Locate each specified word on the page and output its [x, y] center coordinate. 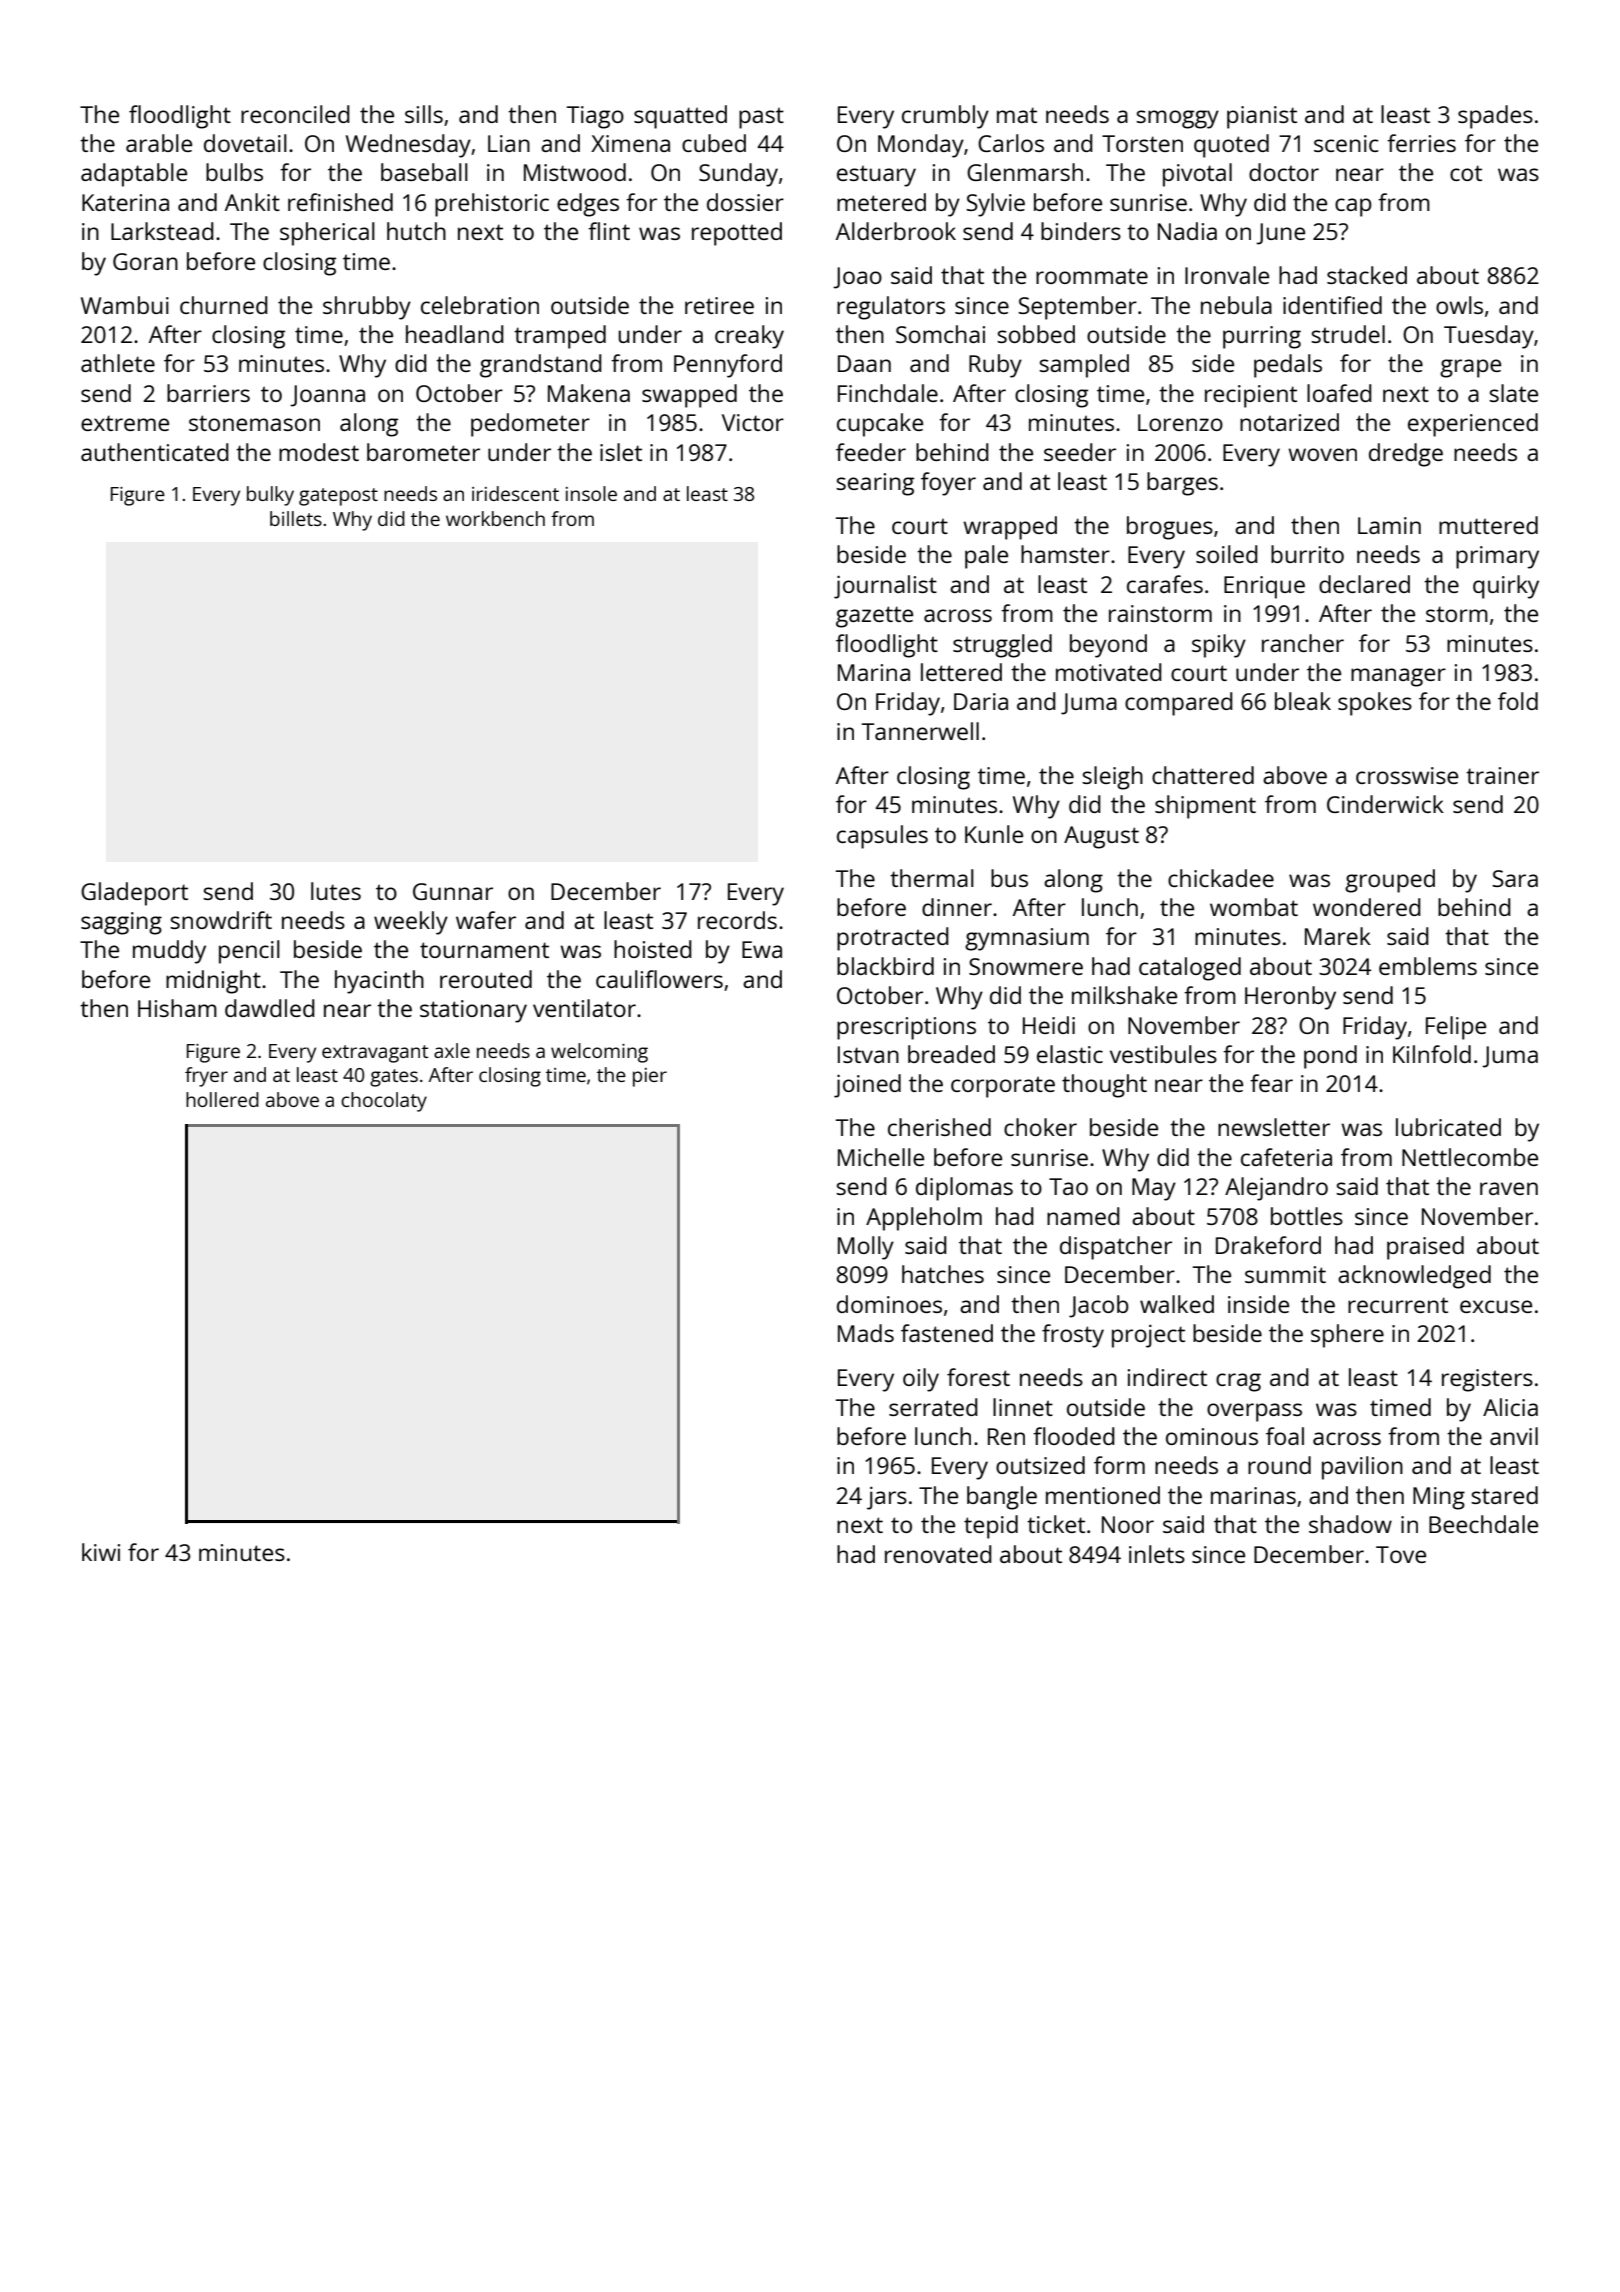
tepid [991, 1527]
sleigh [1112, 778]
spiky [1219, 646]
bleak [1303, 701]
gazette [874, 617]
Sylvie [996, 205]
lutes [336, 891]
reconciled [295, 114]
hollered [222, 1099]
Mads [866, 1333]
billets [296, 518]
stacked [1367, 275]
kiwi [101, 1552]
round [1279, 1465]
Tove [1401, 1554]
